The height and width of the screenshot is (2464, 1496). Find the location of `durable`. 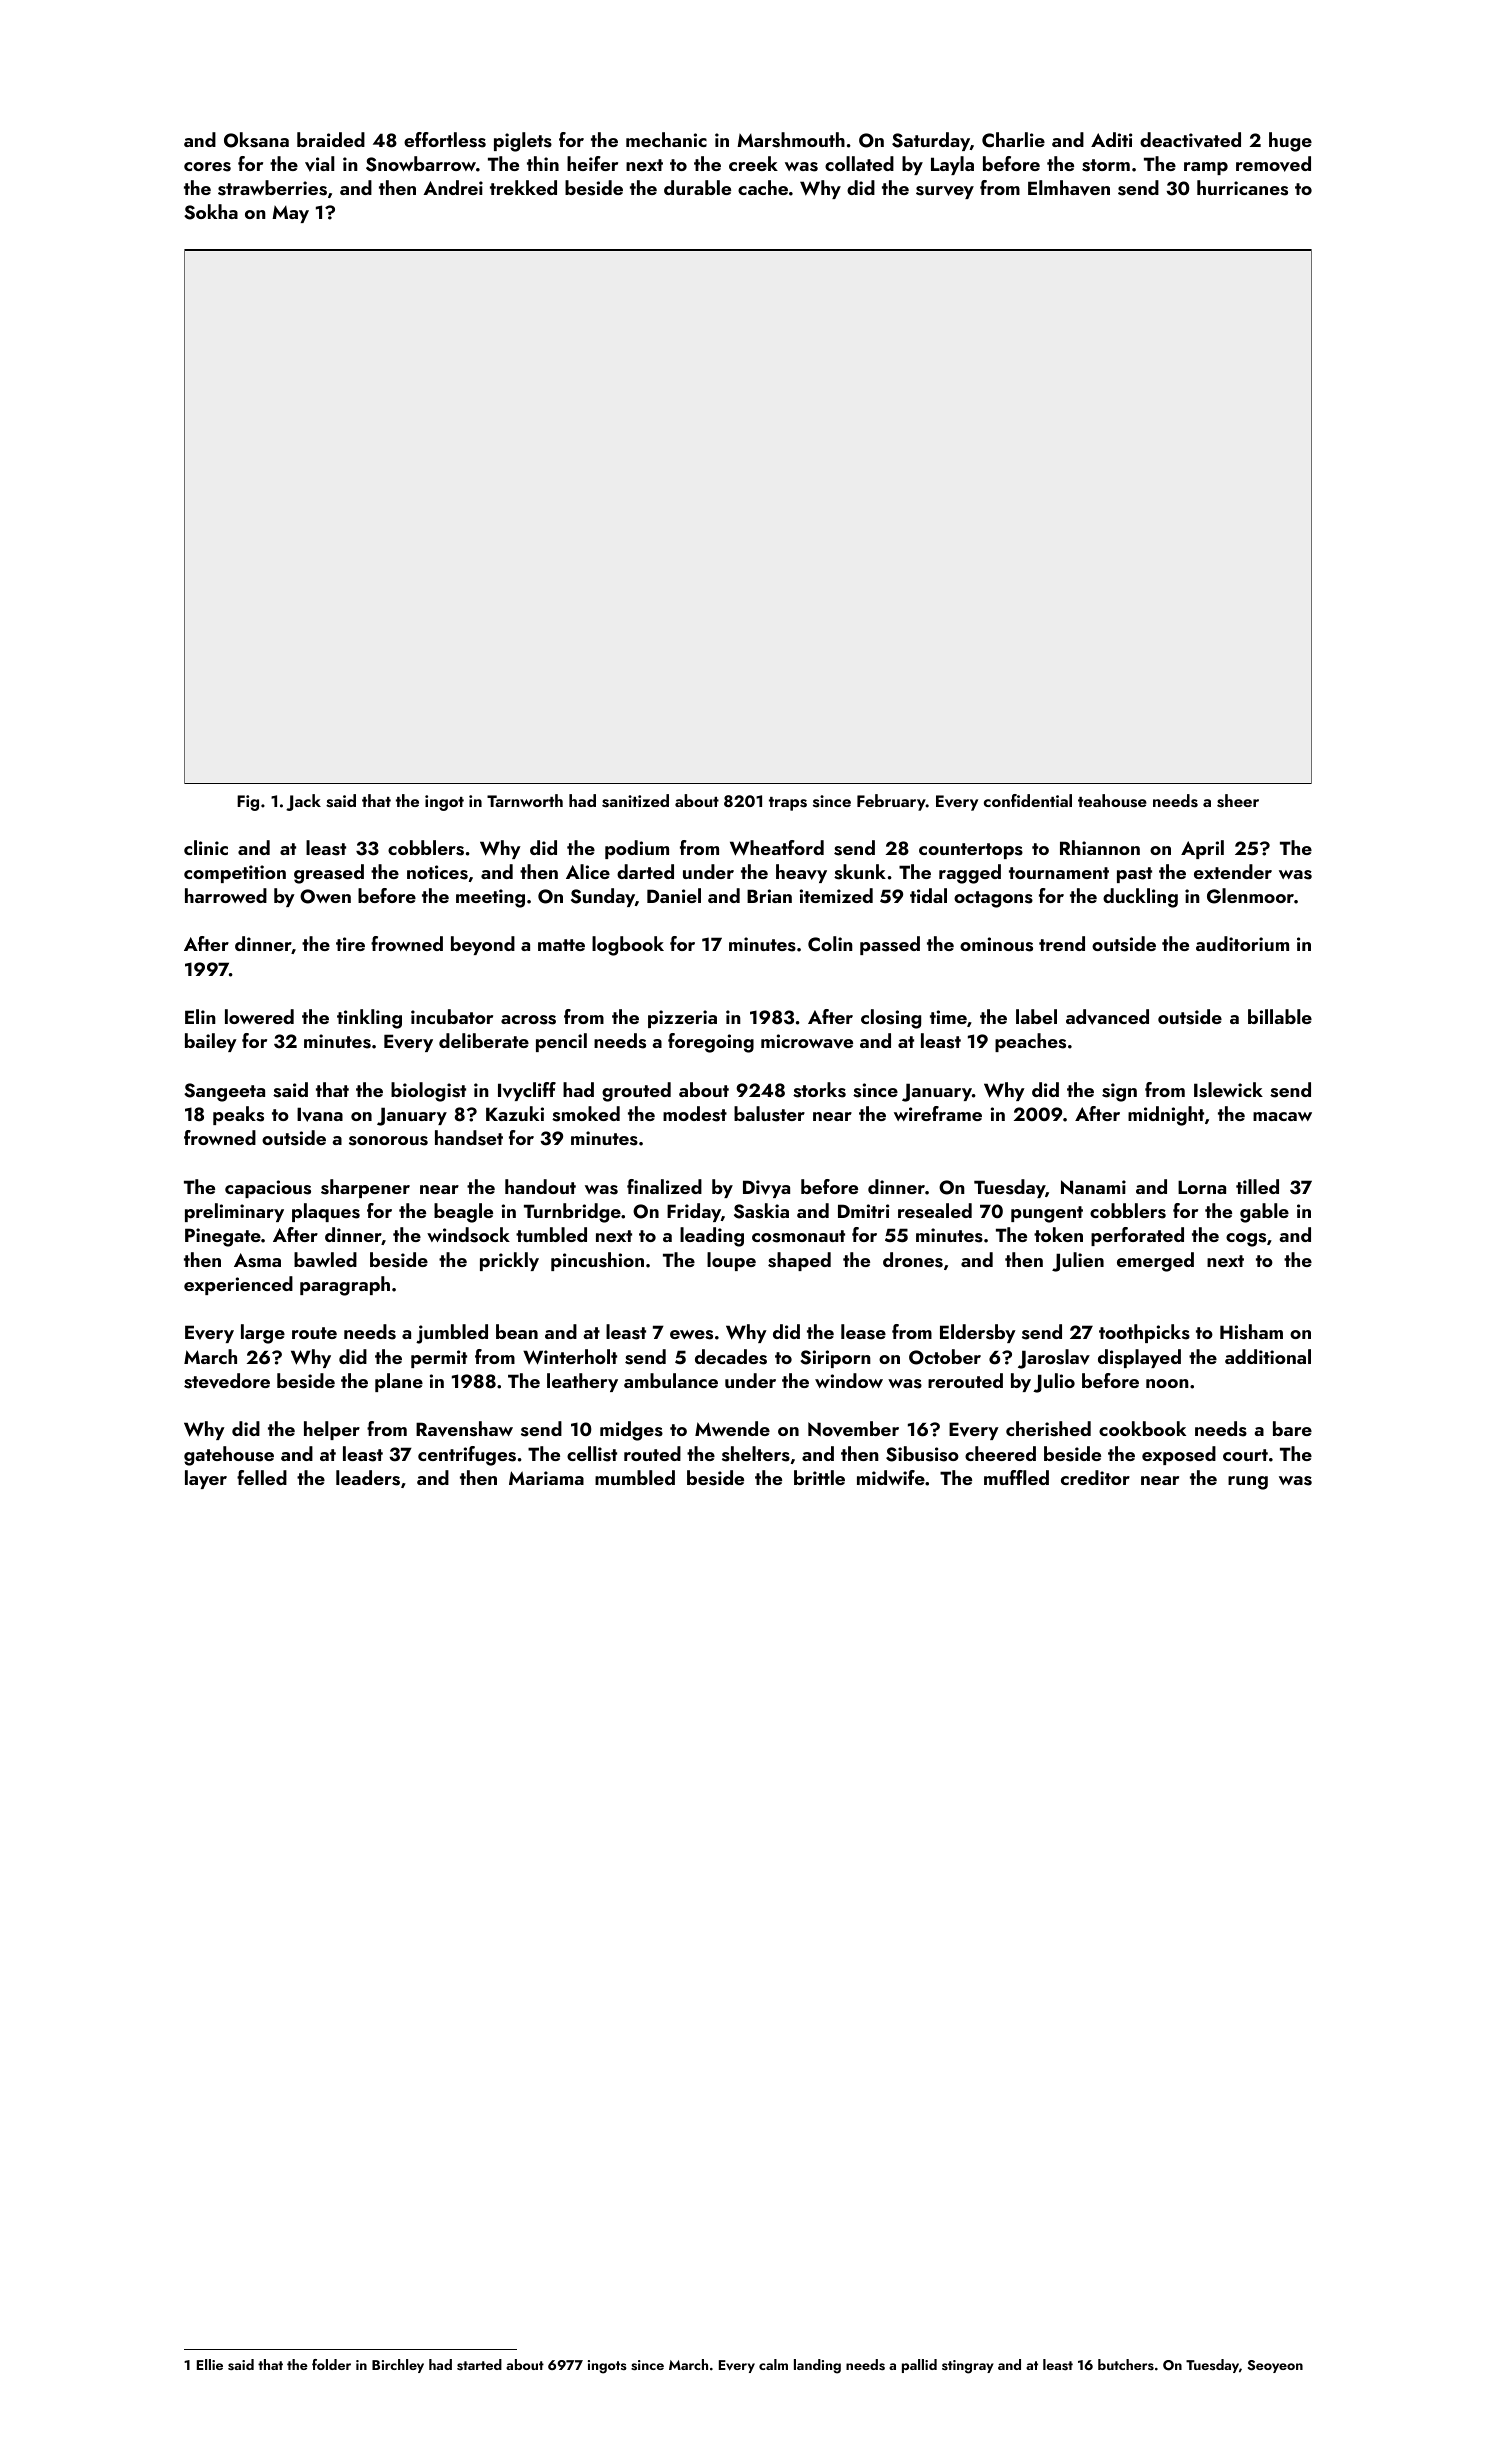

durable is located at coordinates (697, 187).
